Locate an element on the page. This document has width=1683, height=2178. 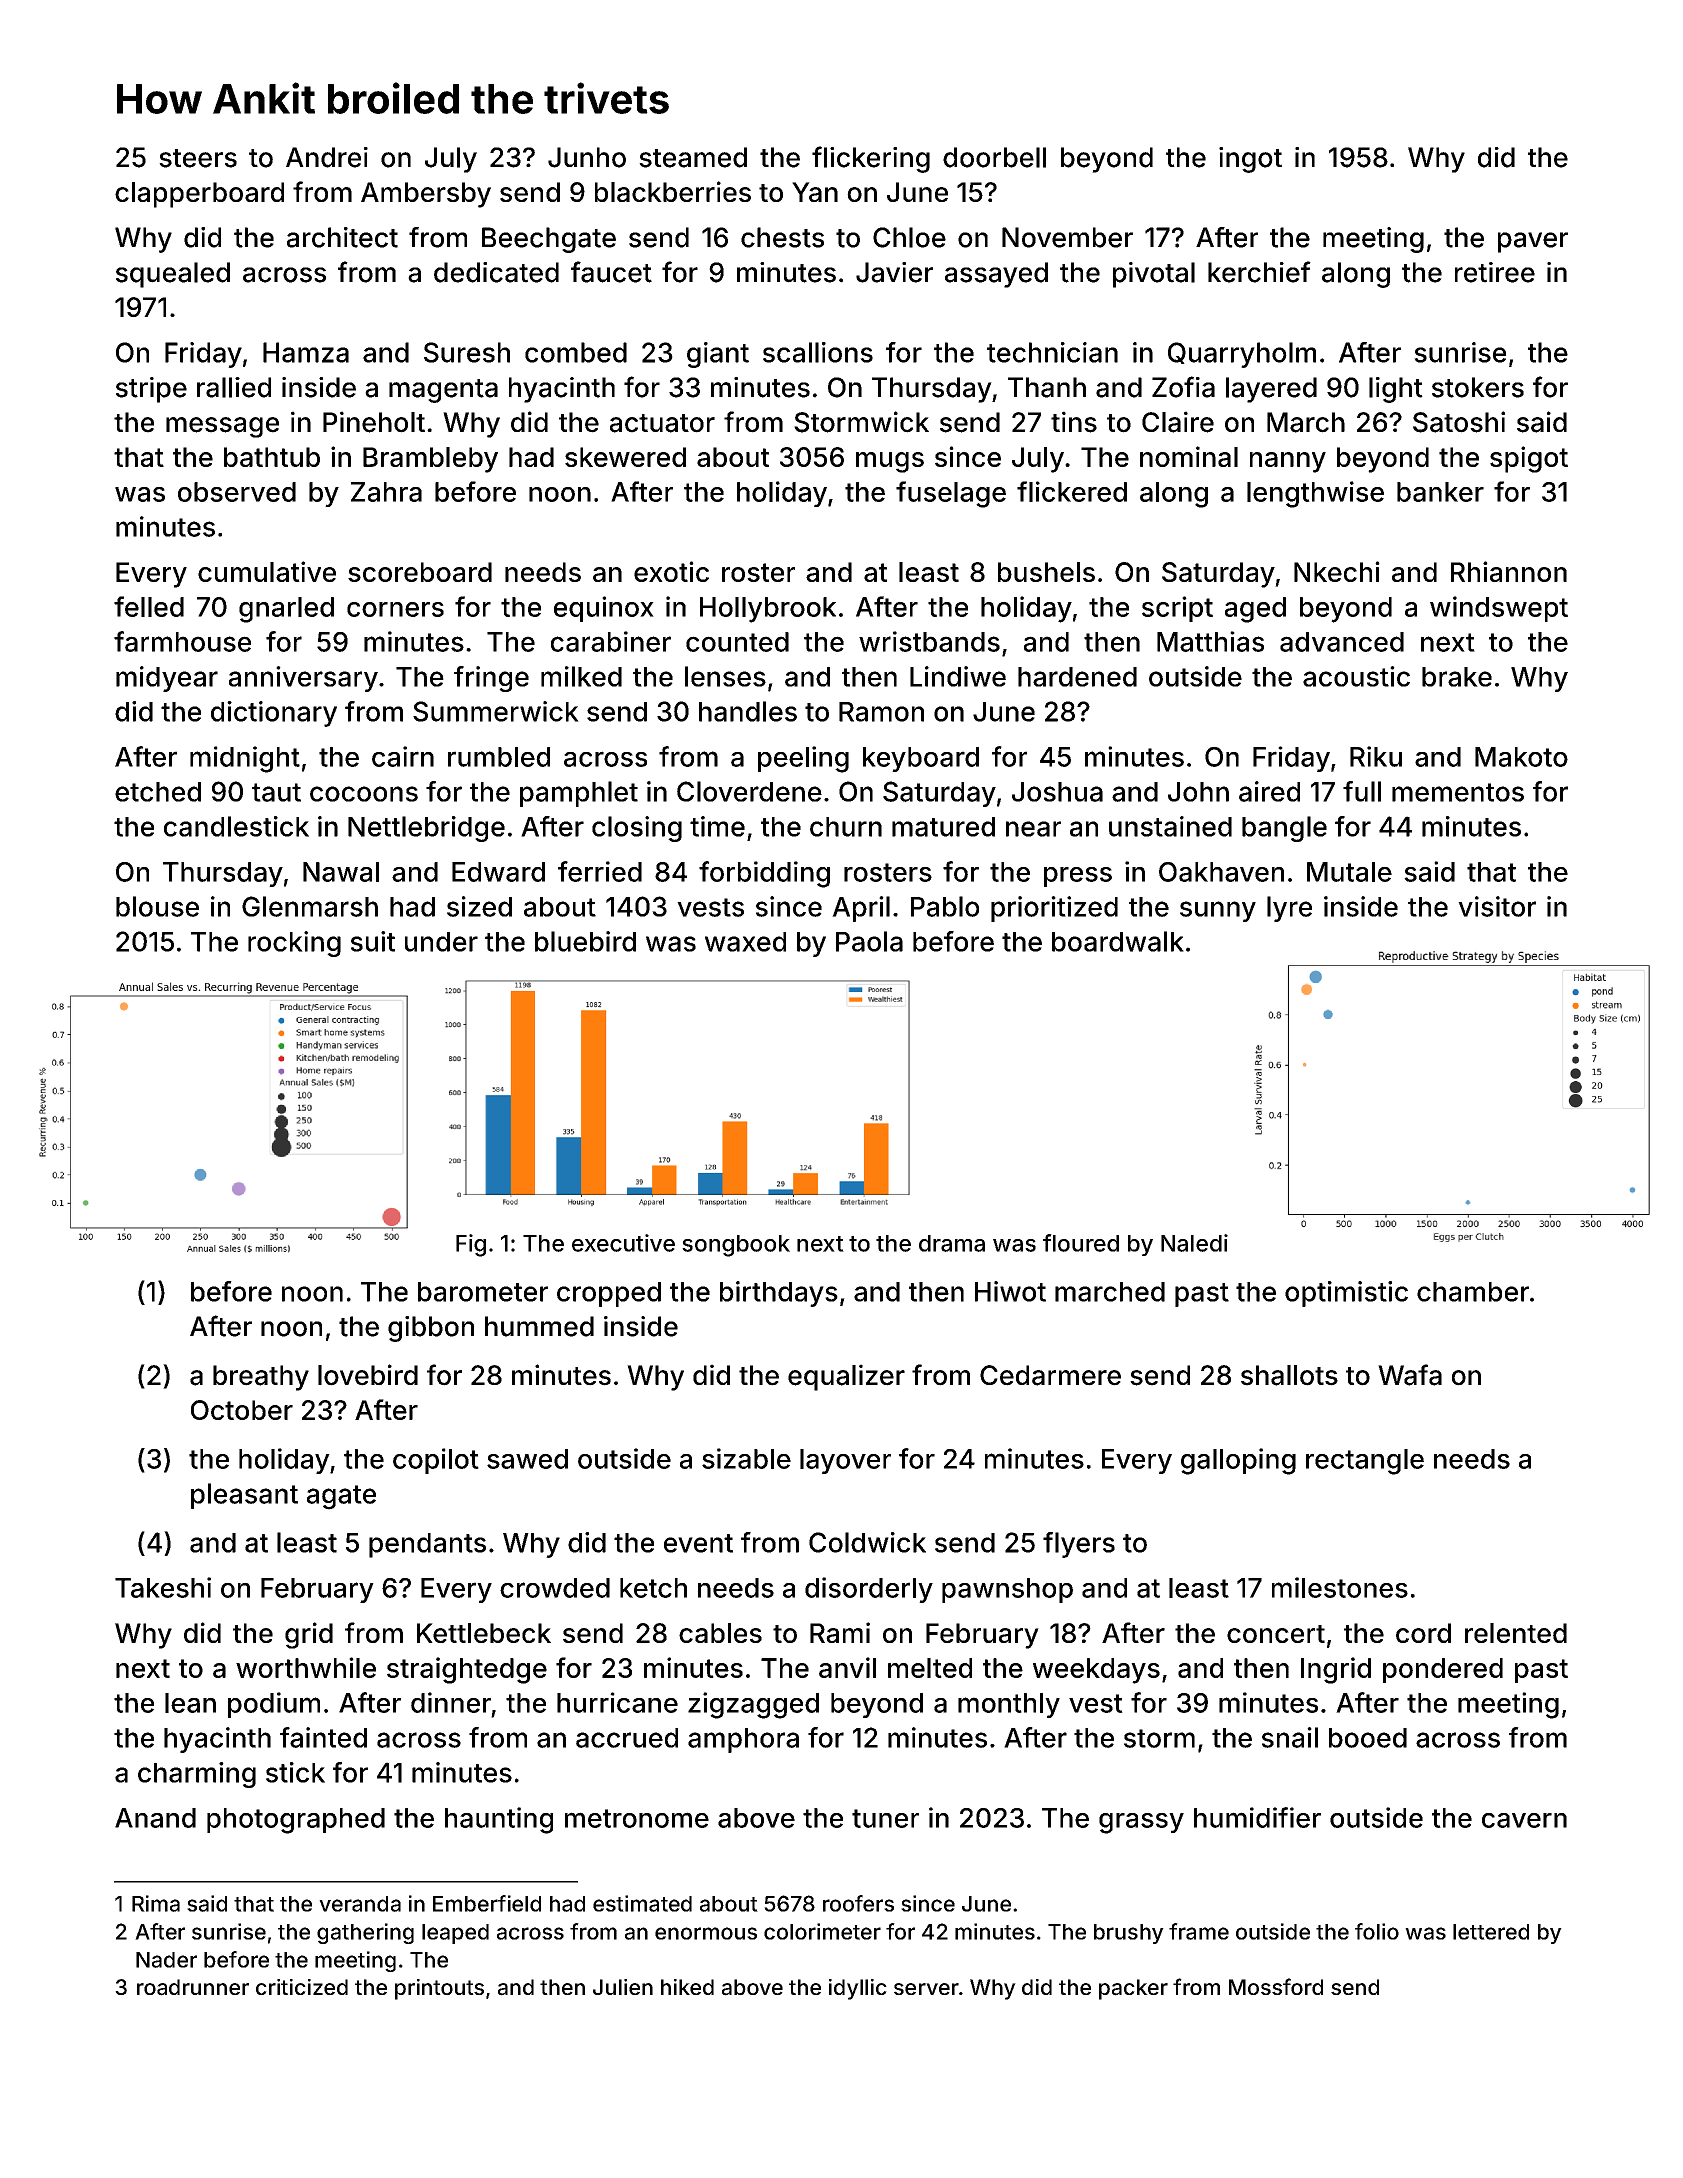
scallions is located at coordinates (818, 352).
